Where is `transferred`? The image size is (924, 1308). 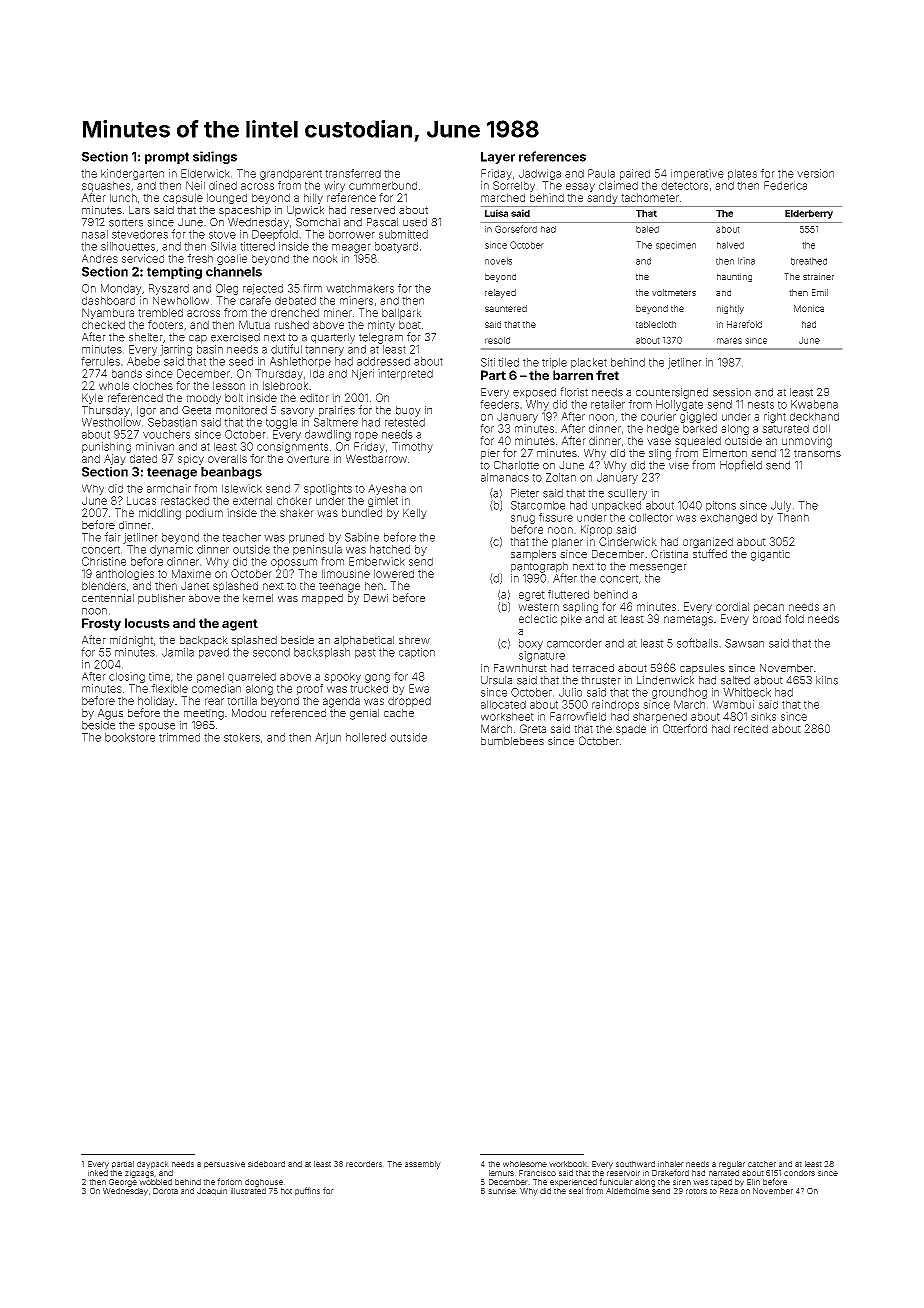 transferred is located at coordinates (353, 173).
